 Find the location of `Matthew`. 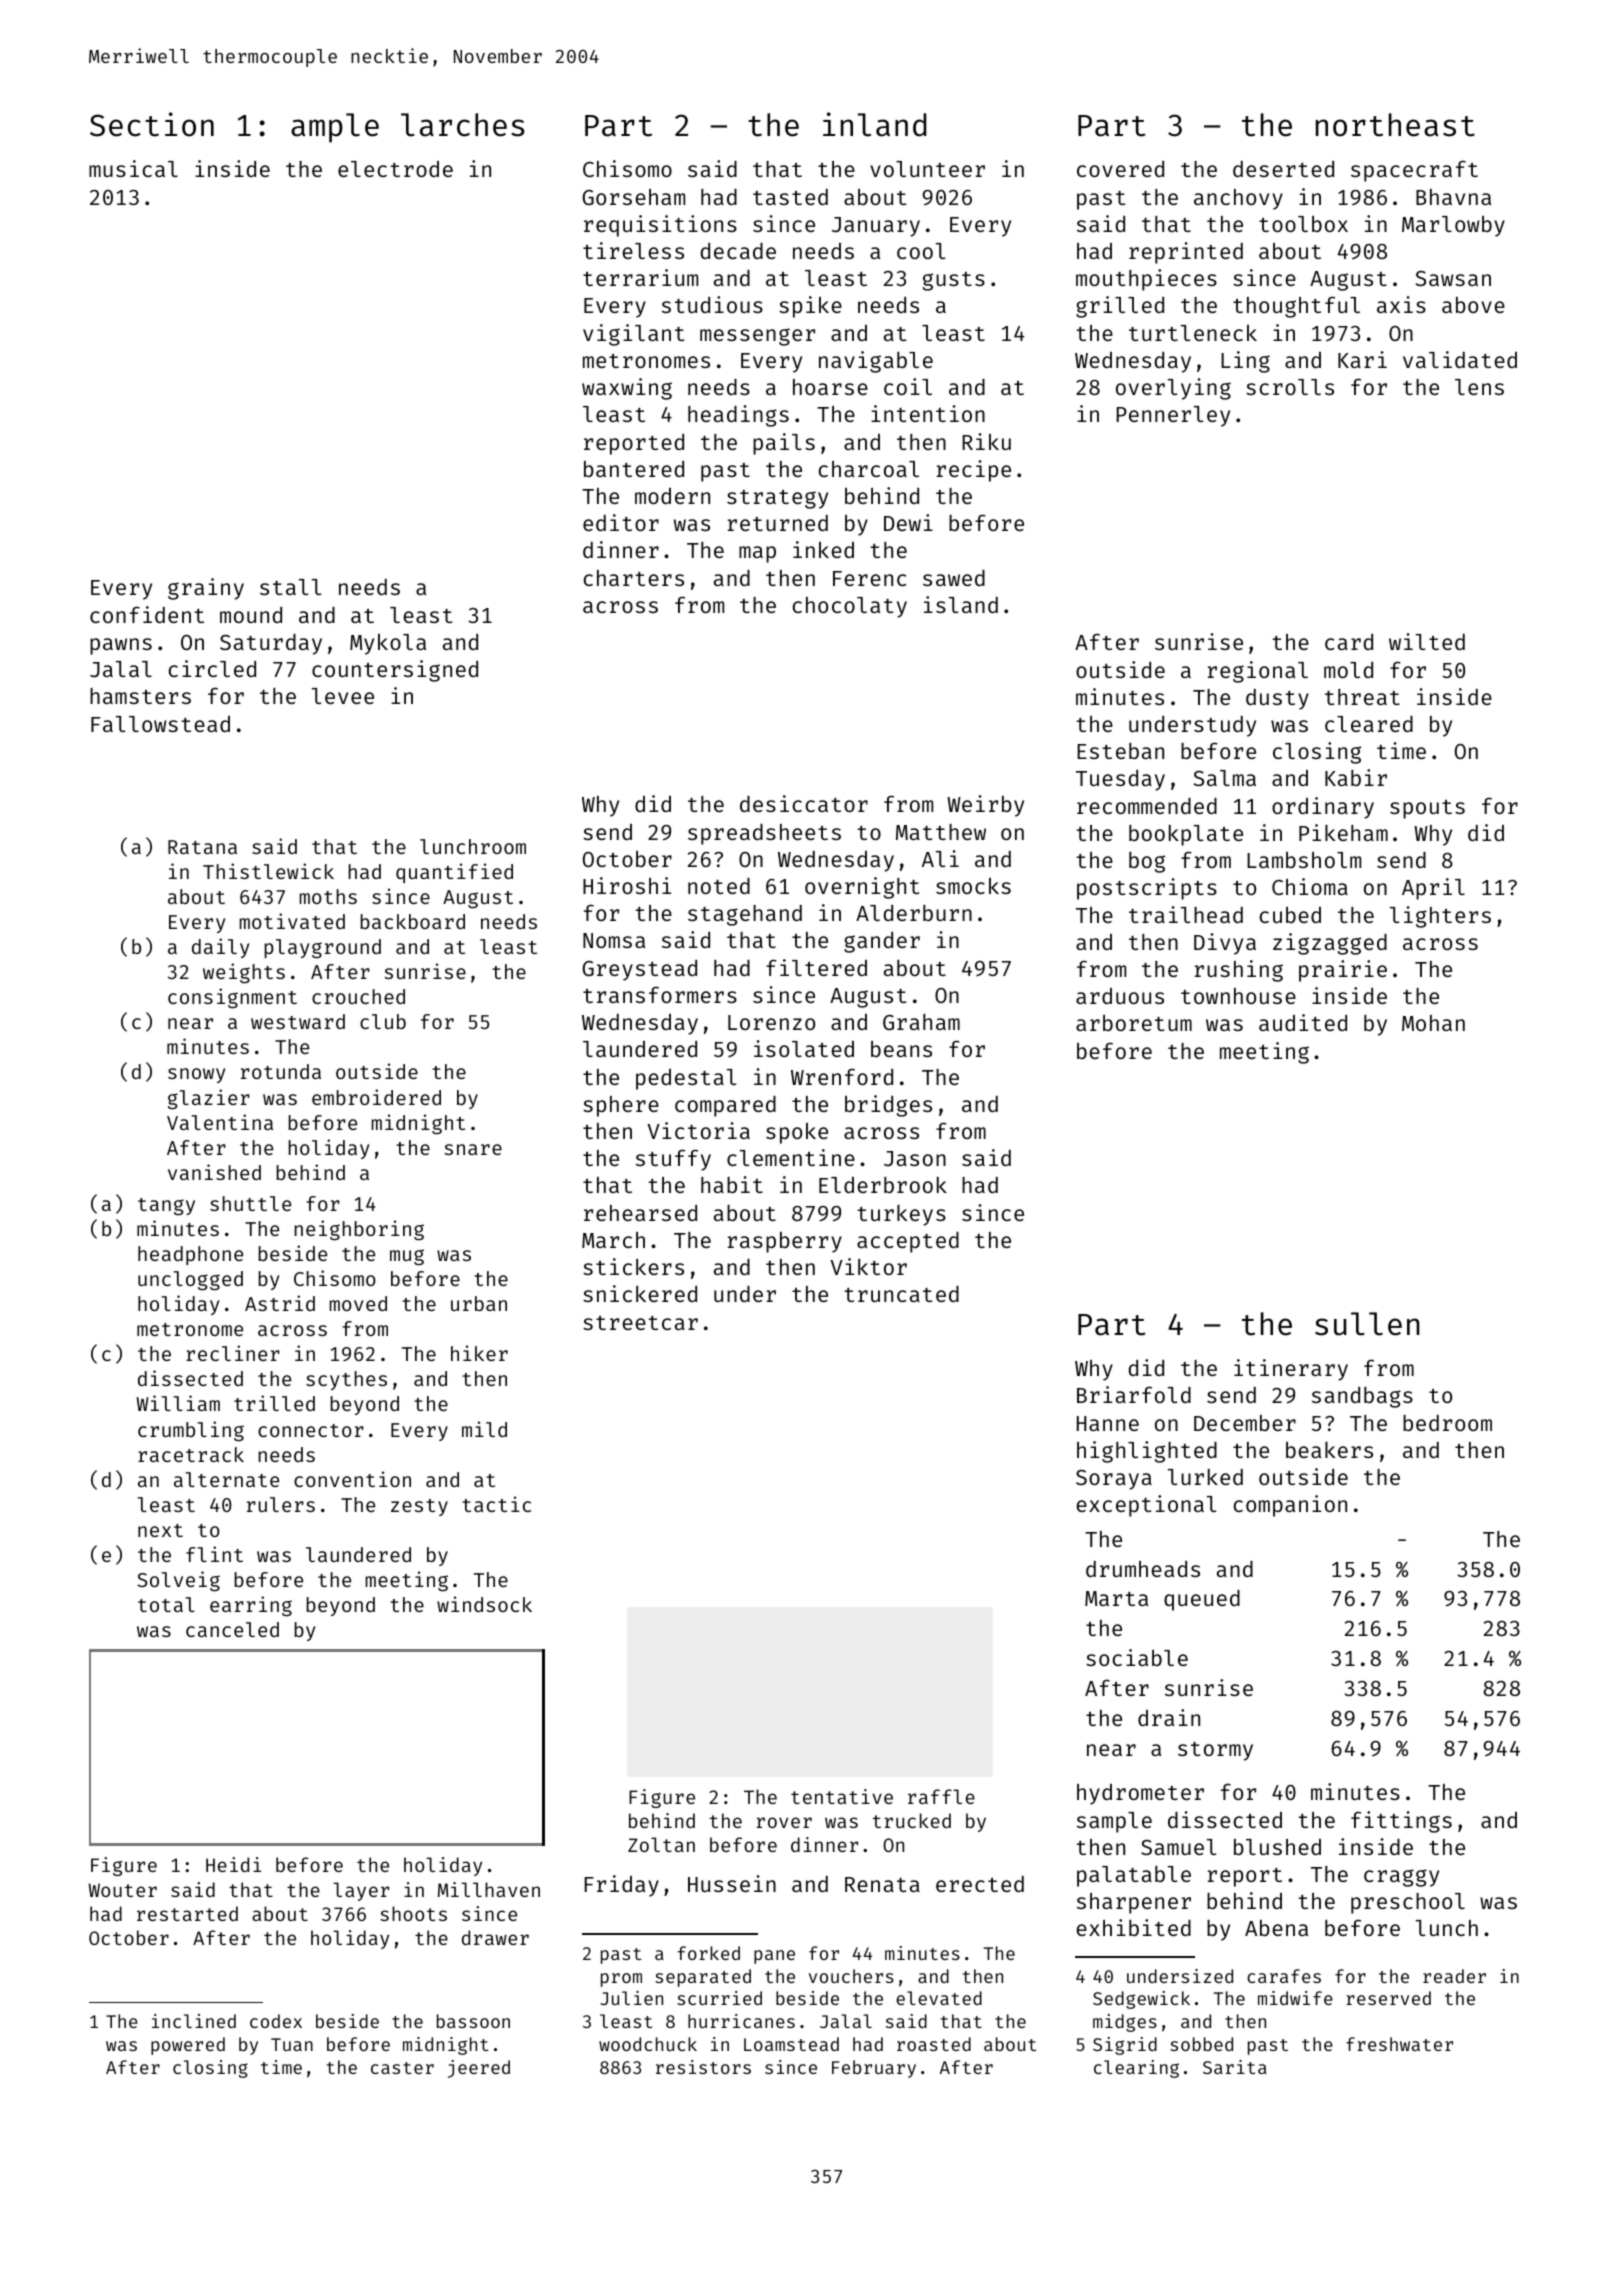

Matthew is located at coordinates (941, 832).
